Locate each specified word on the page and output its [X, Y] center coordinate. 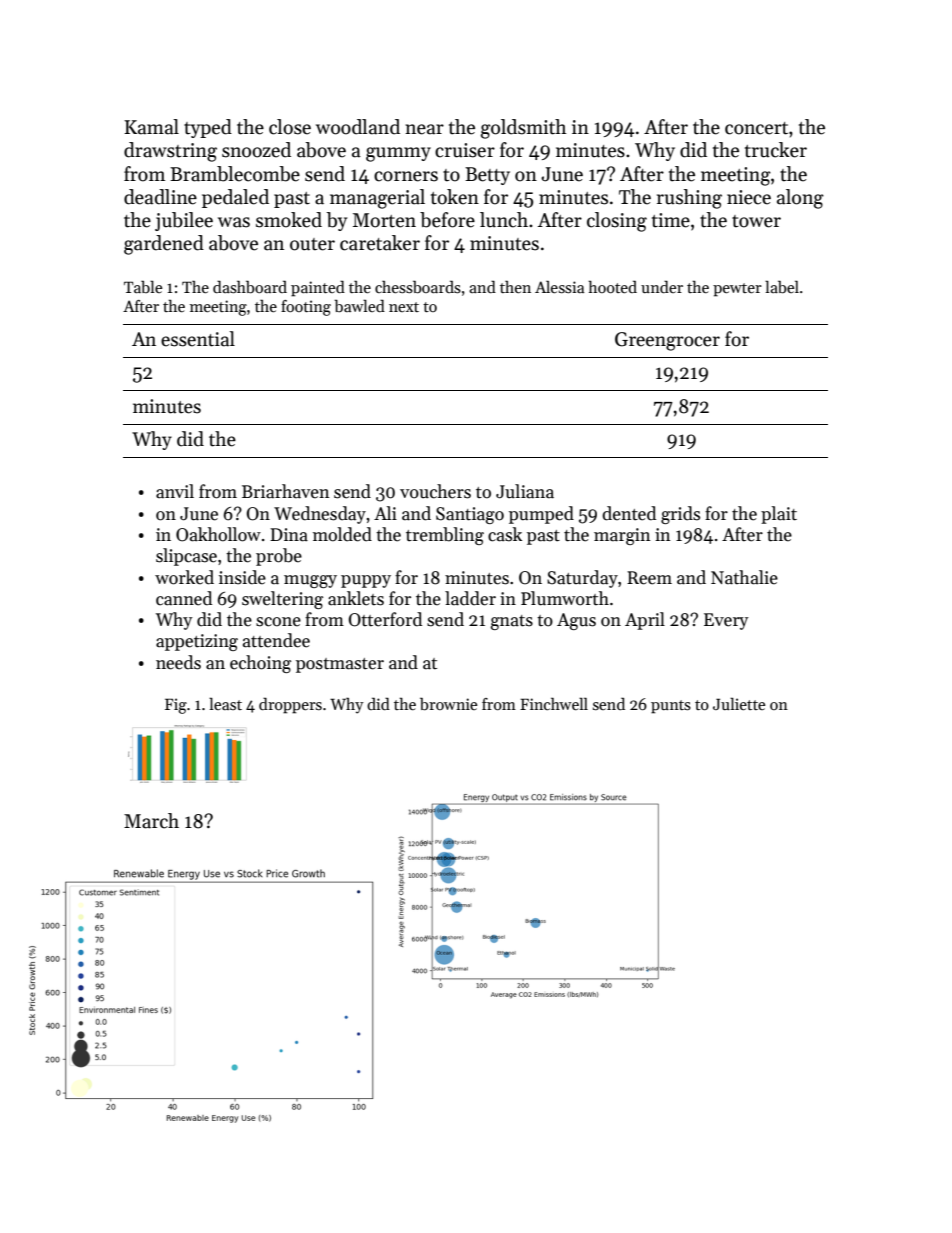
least [225, 704]
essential [198, 339]
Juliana [525, 491]
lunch [504, 220]
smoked [289, 220]
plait [779, 515]
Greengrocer [667, 341]
